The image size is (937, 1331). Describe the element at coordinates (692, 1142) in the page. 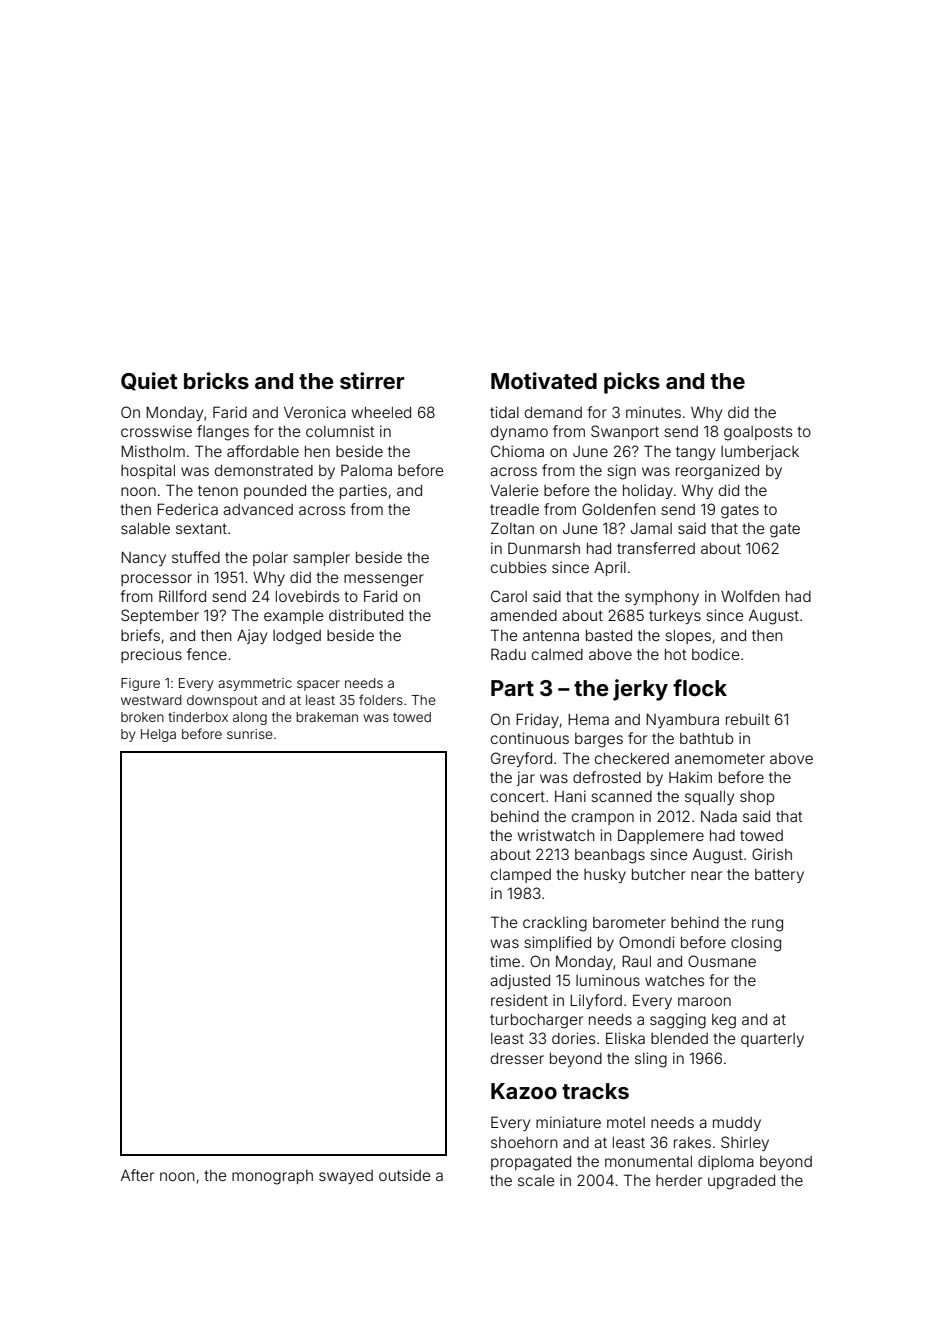

I see `rakes` at that location.
